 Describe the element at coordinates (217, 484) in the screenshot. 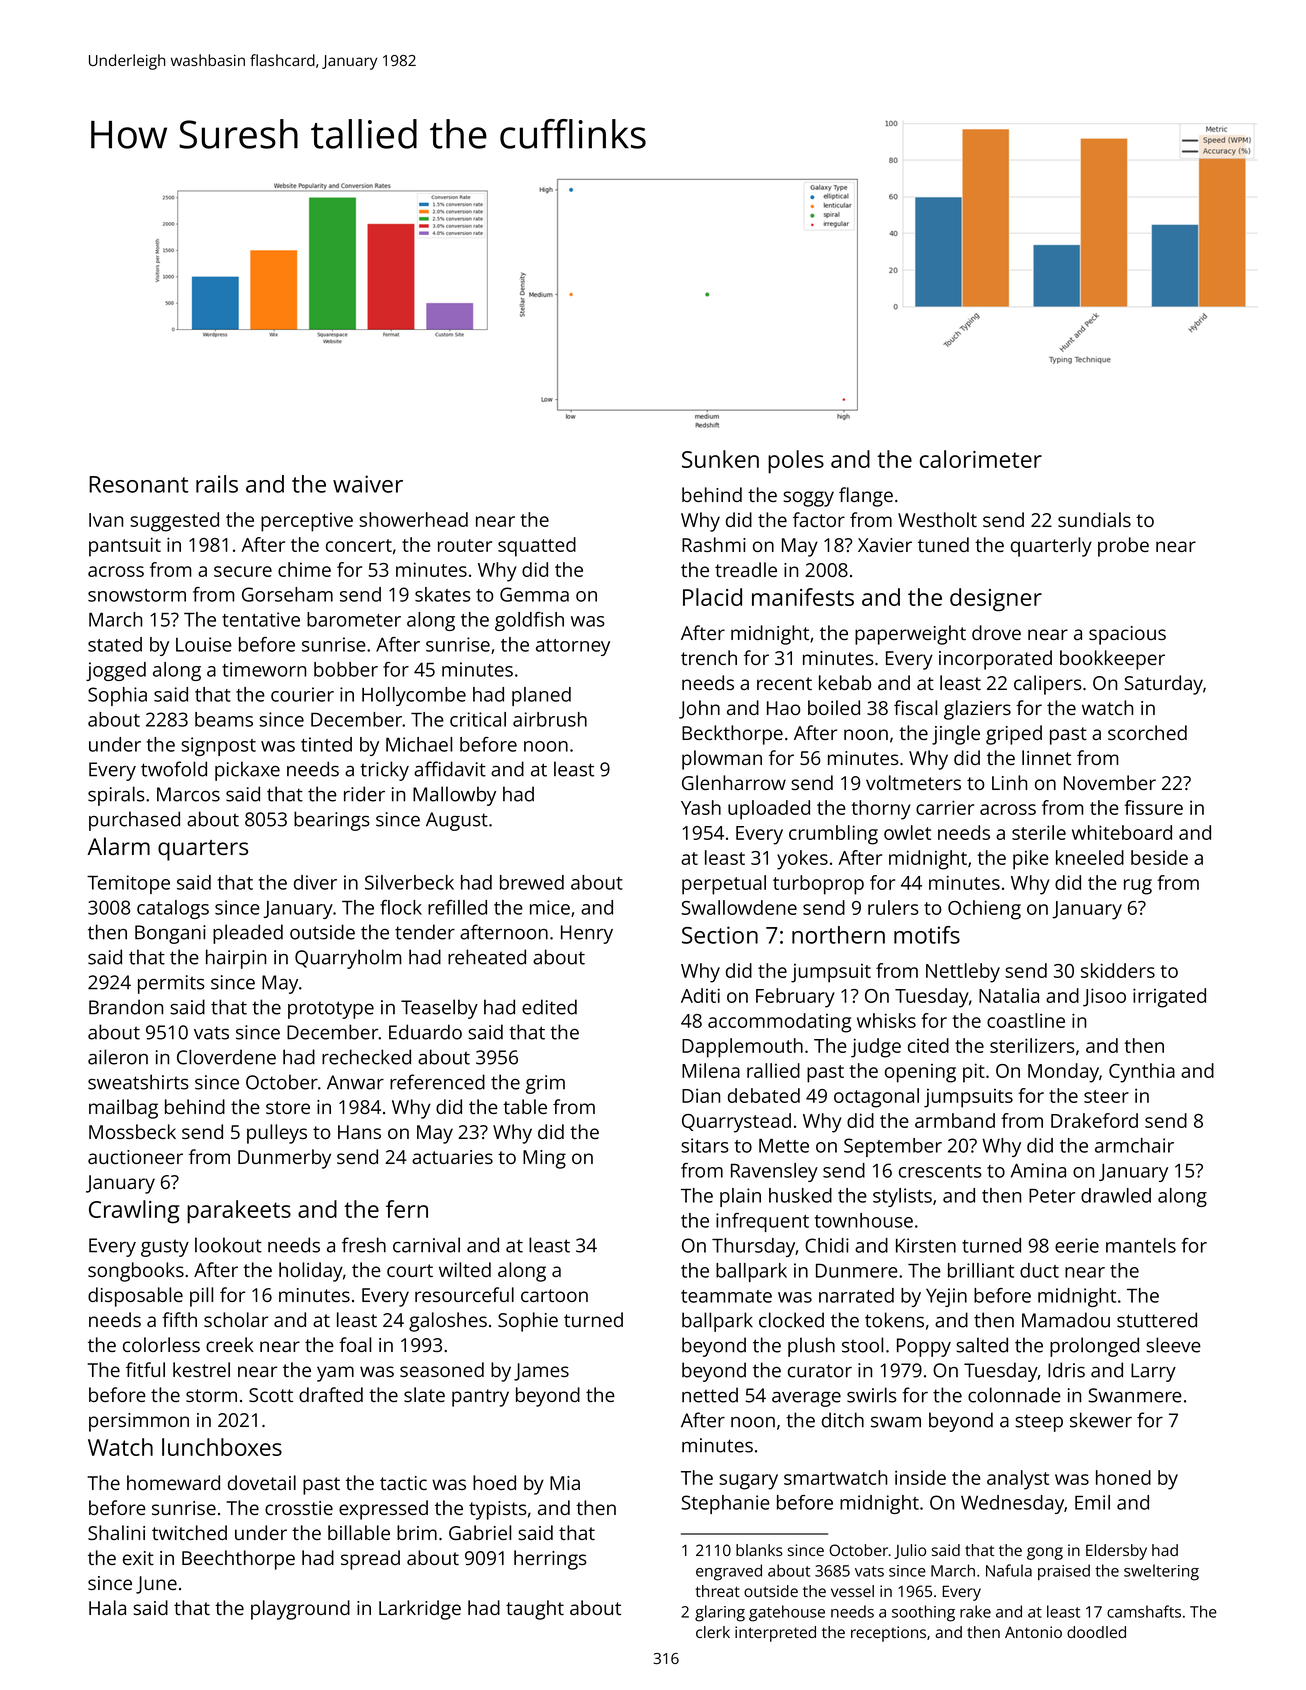

I see `rails` at that location.
